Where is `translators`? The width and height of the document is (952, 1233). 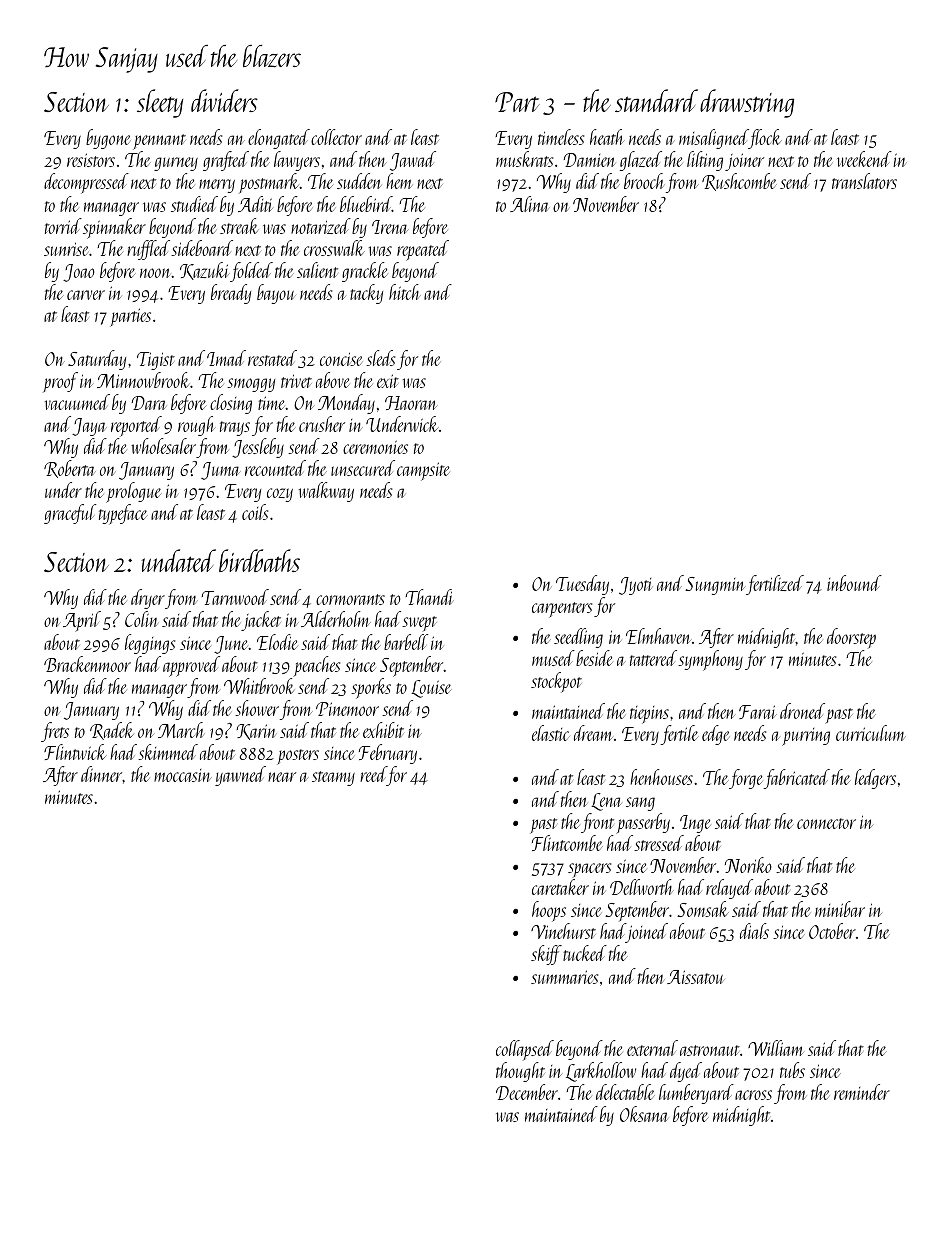 translators is located at coordinates (864, 181).
